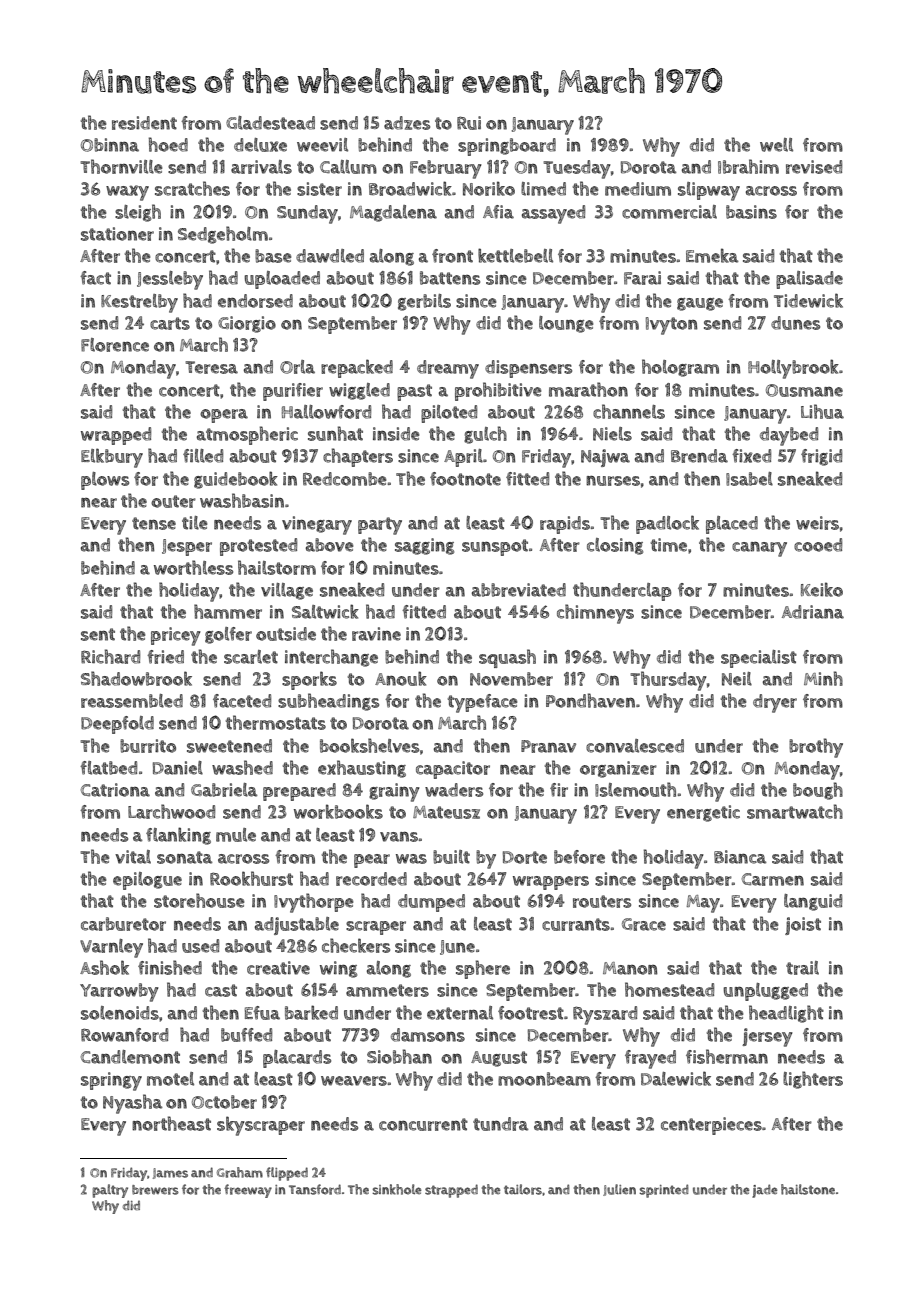 The width and height of the image is (924, 1314). Describe the element at coordinates (680, 368) in the image. I see `hologram` at that location.
